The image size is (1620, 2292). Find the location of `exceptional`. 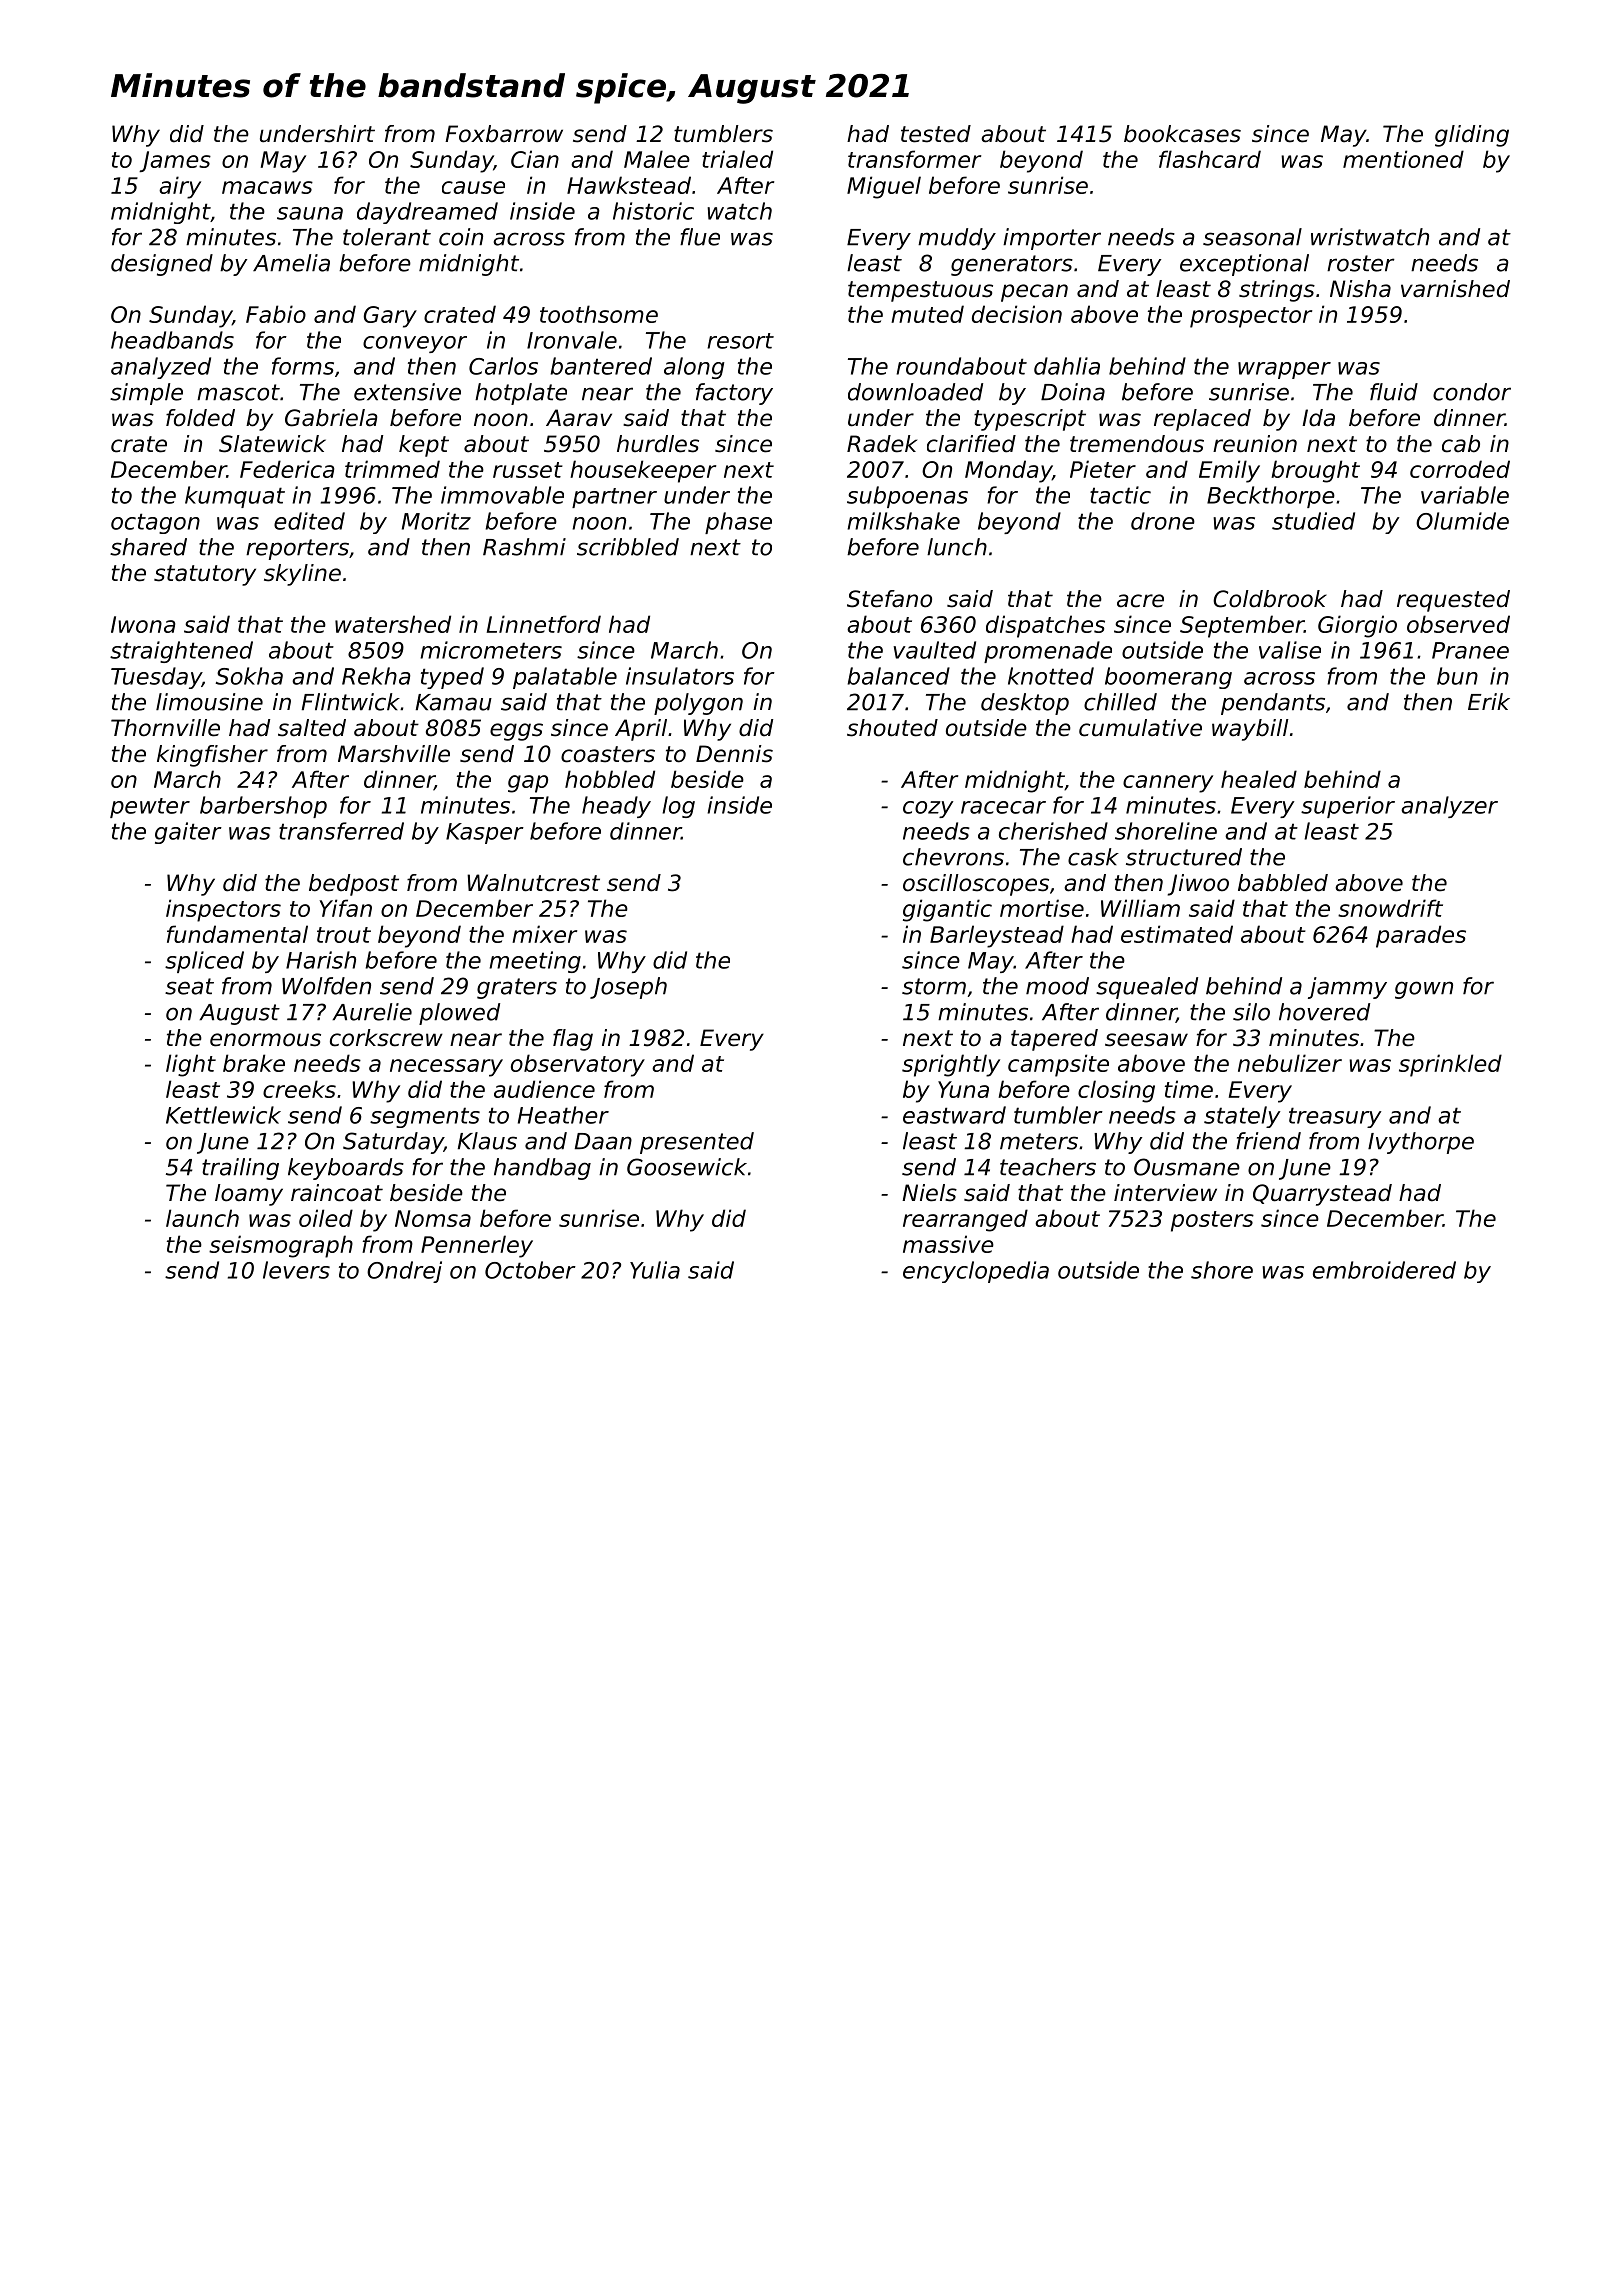

exceptional is located at coordinates (1244, 265).
